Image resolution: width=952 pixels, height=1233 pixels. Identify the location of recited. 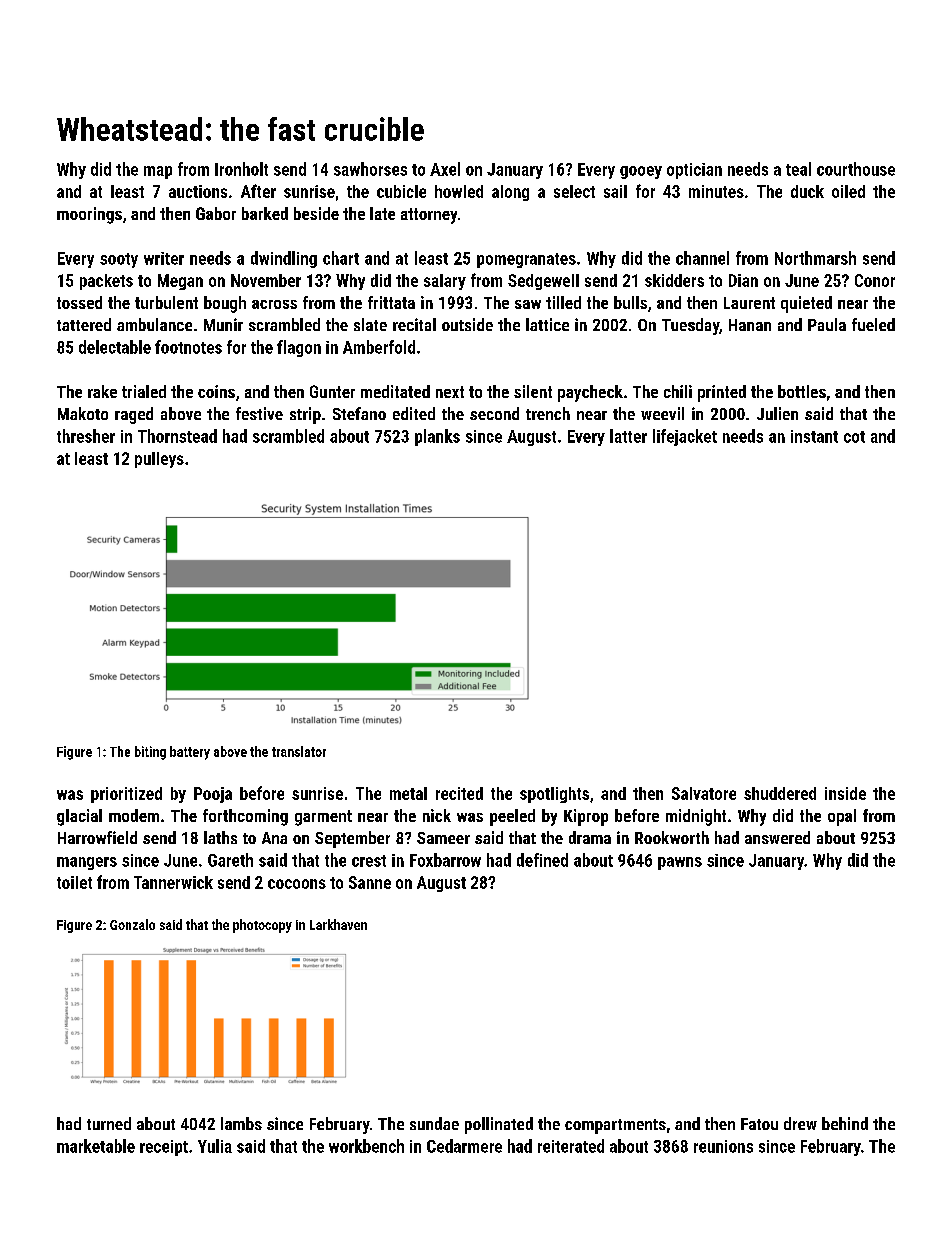
(459, 793).
